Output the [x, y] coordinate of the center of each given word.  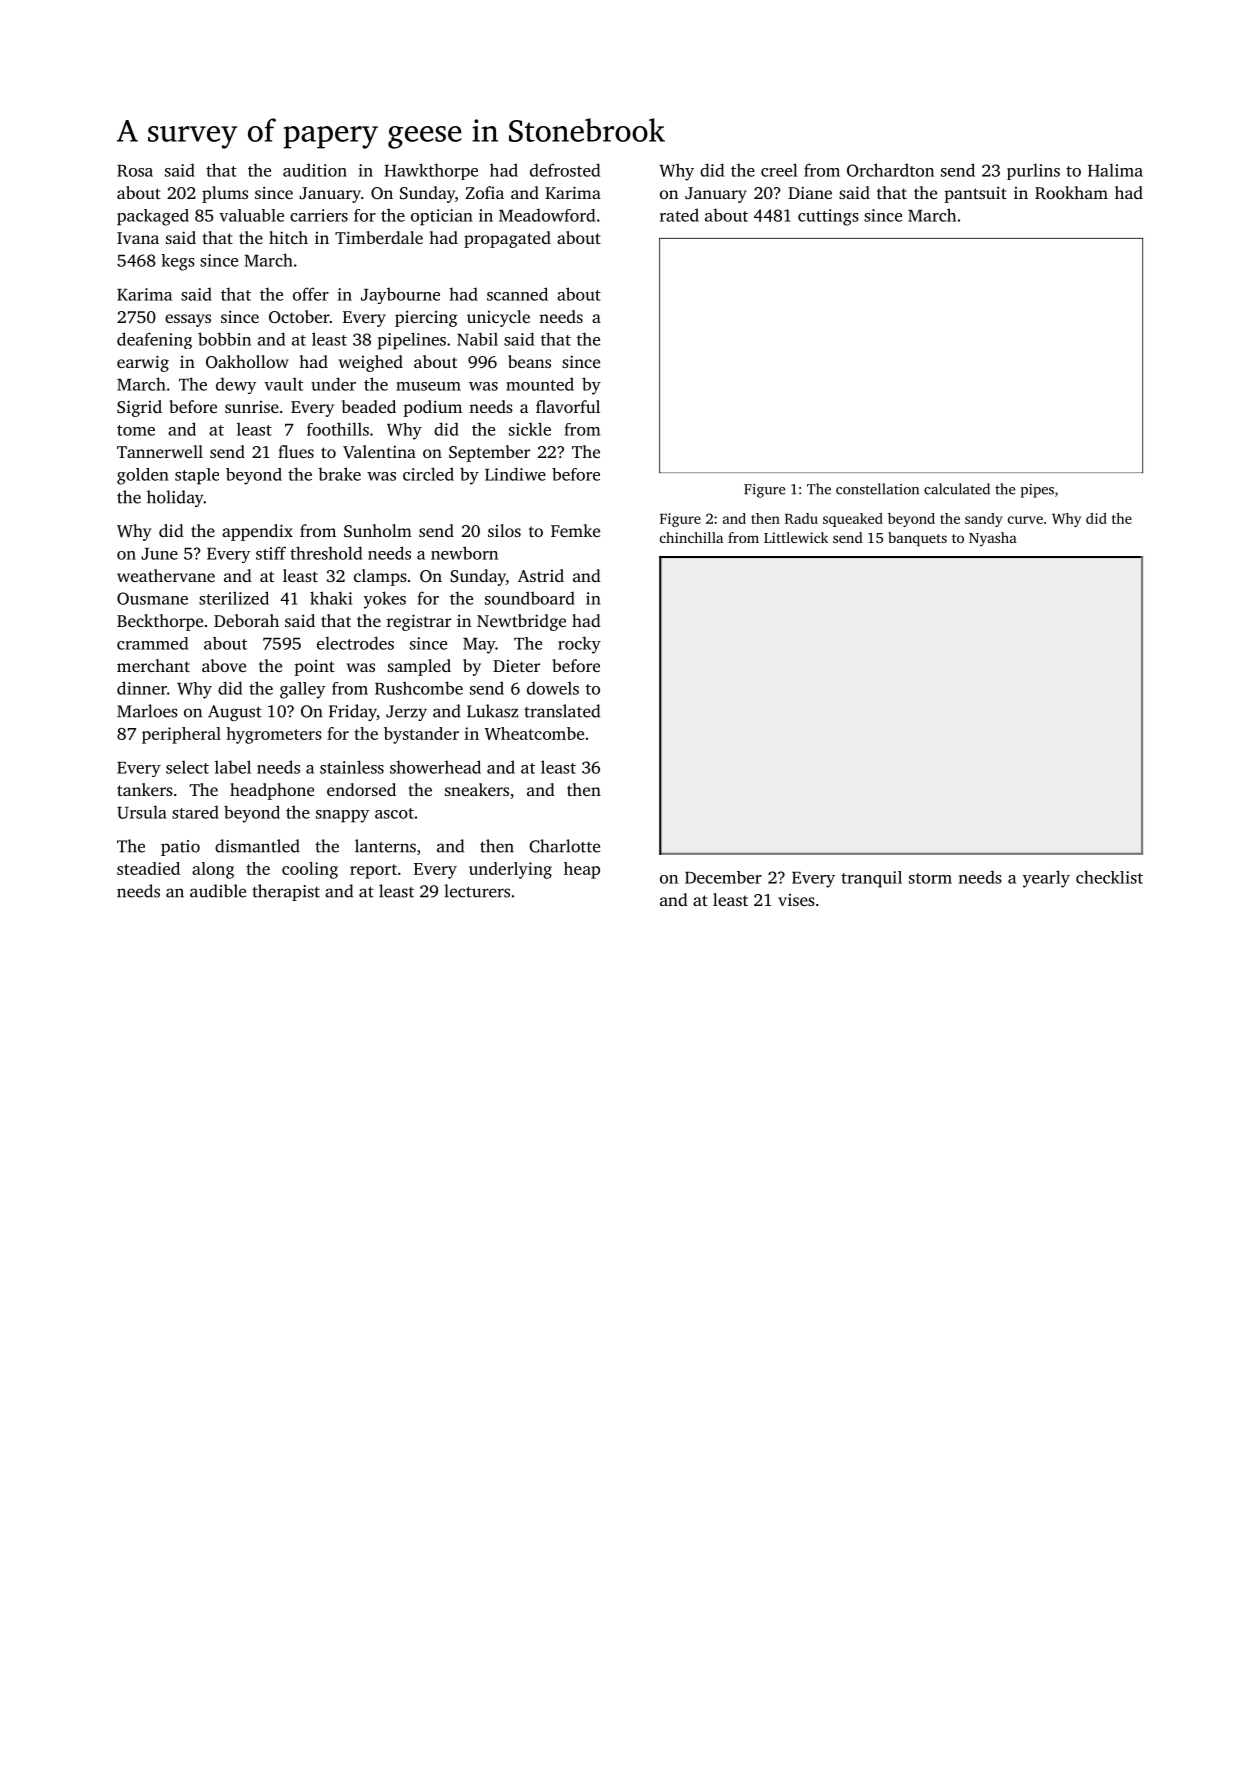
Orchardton [890, 170]
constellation [877, 489]
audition [315, 170]
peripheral [181, 735]
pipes [1037, 491]
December [723, 877]
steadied [148, 868]
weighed [371, 363]
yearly [1046, 879]
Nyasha [993, 539]
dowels [553, 688]
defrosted [565, 170]
